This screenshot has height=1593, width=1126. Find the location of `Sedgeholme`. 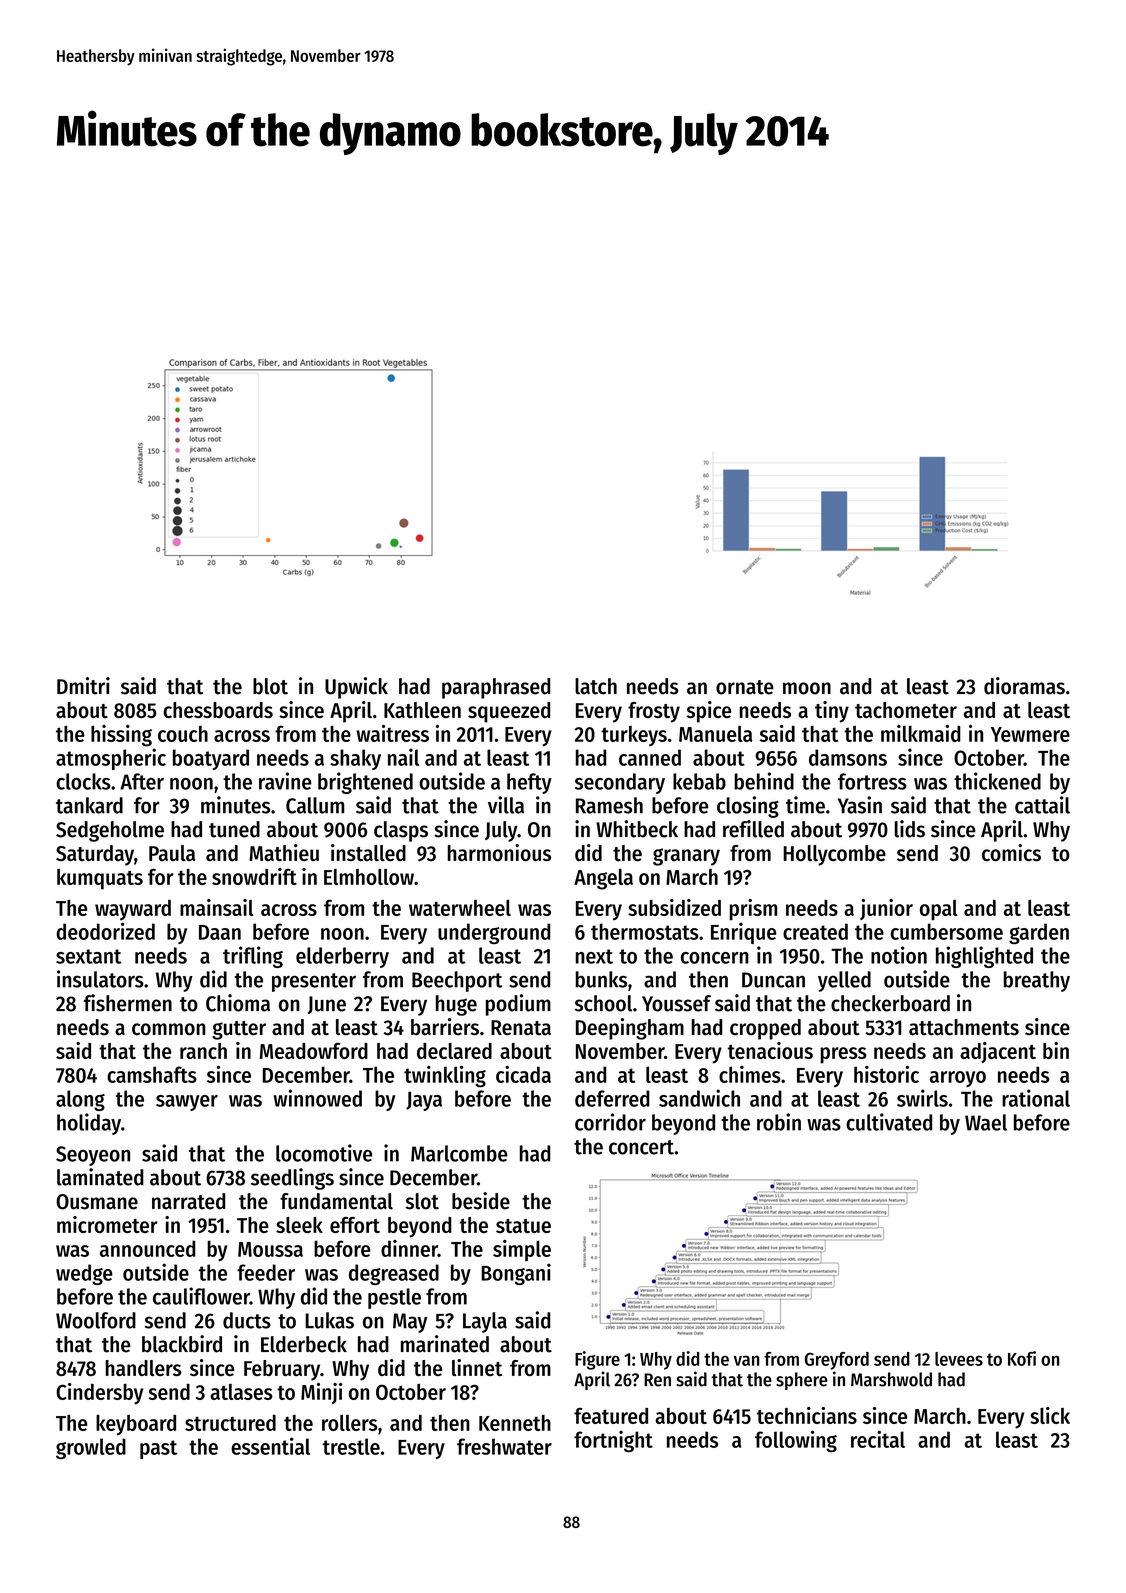

Sedgeholme is located at coordinates (110, 831).
